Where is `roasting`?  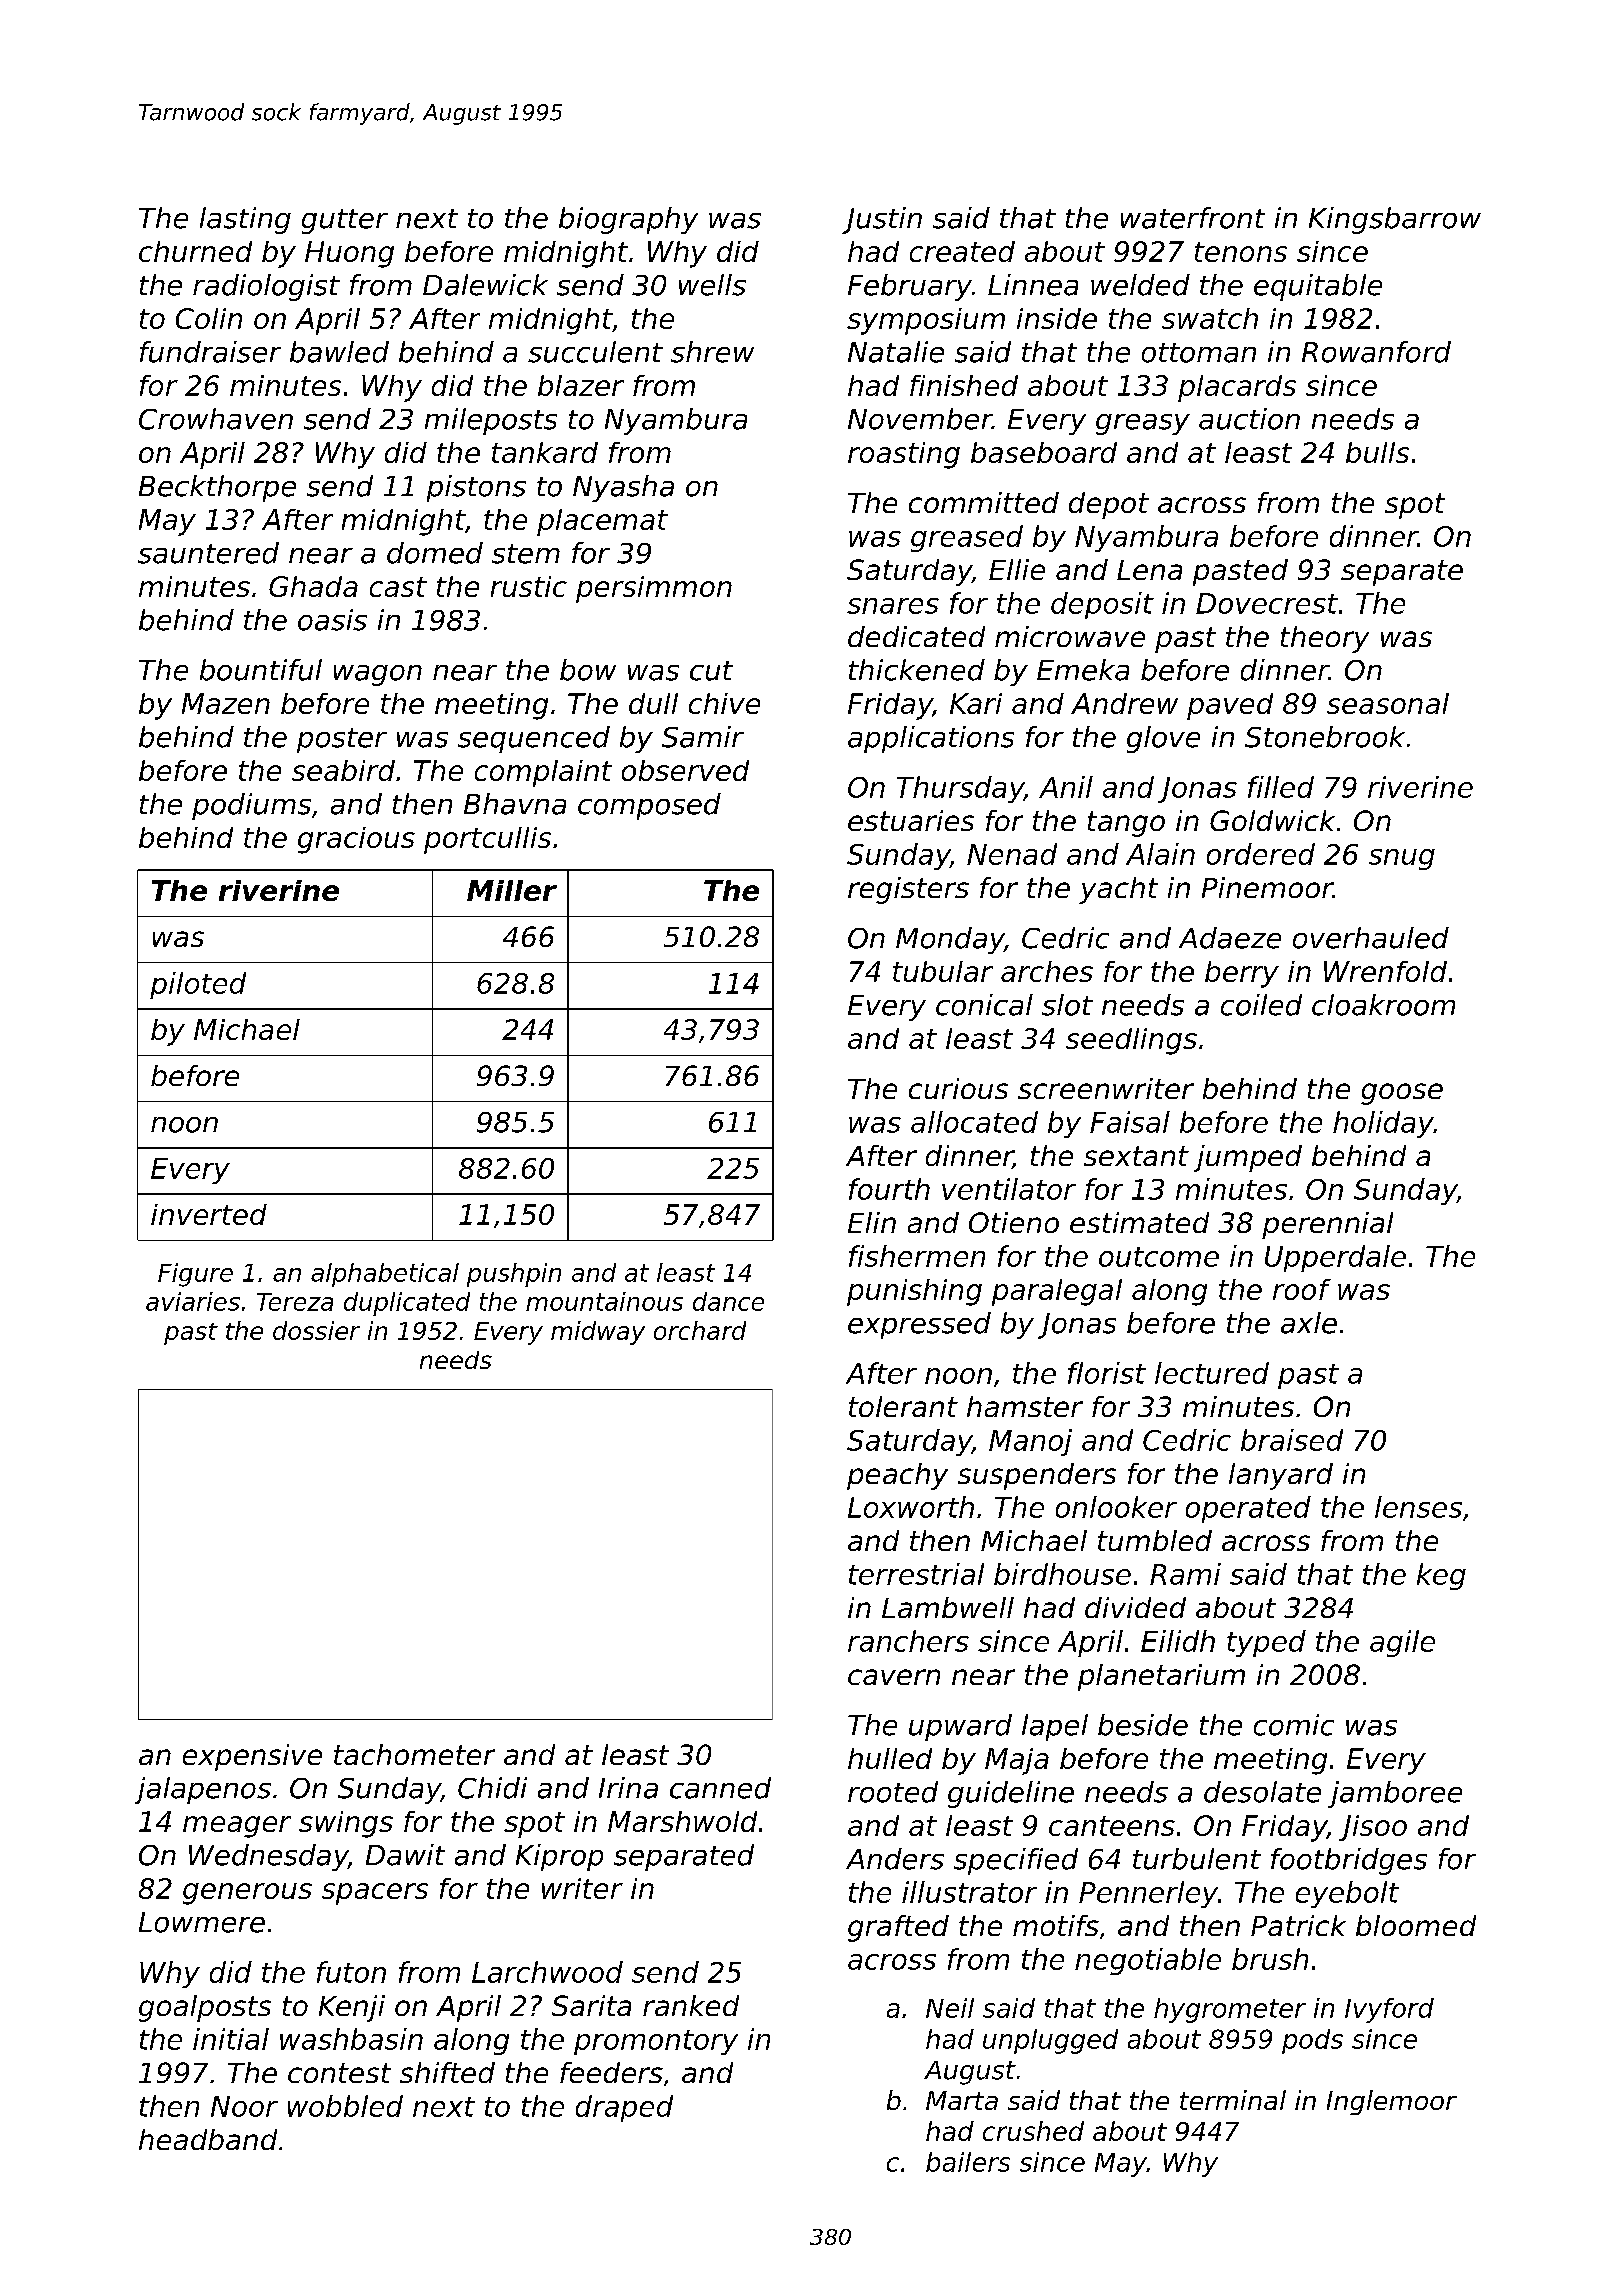 roasting is located at coordinates (904, 455).
